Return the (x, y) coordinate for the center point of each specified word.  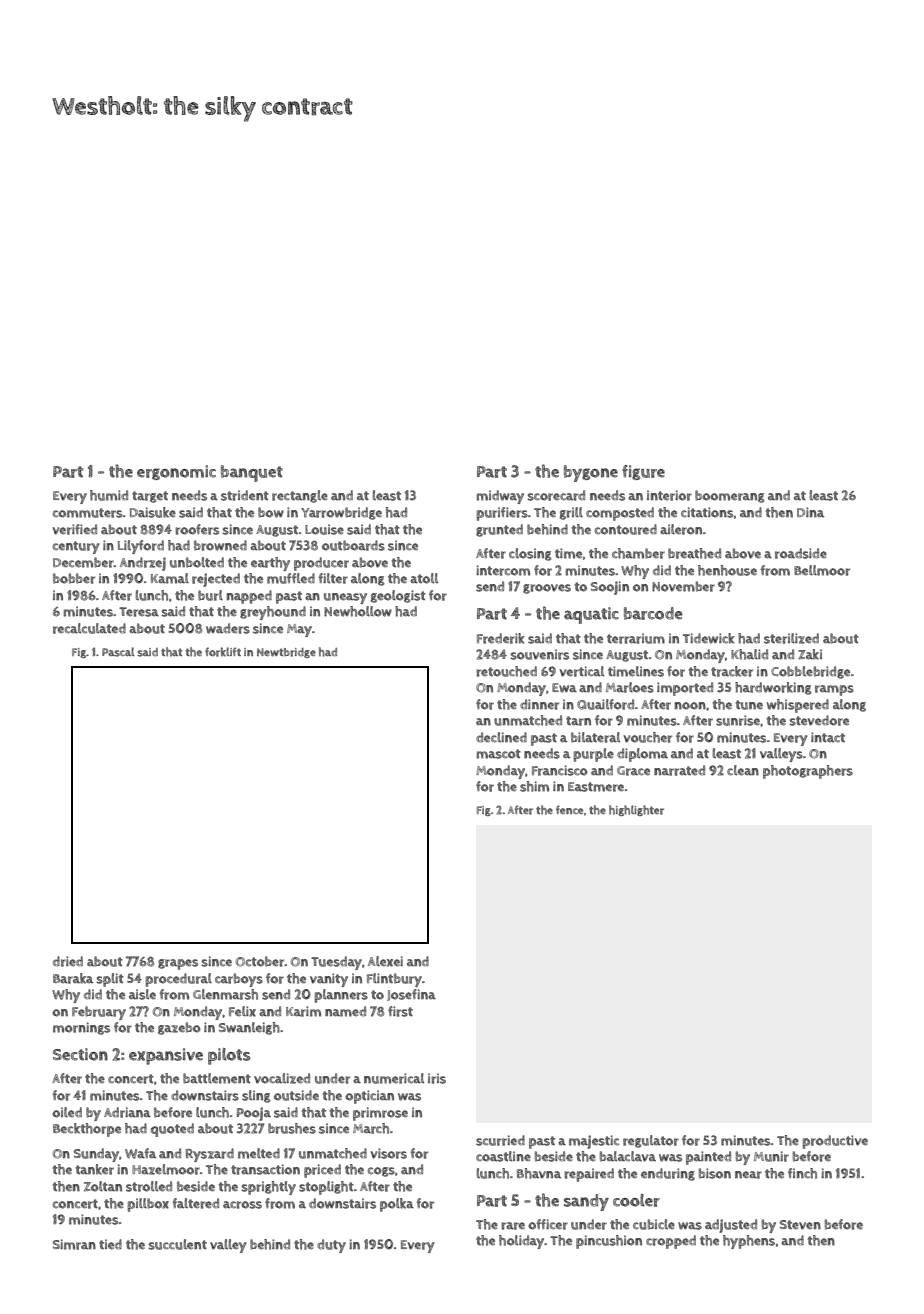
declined (501, 737)
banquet (252, 473)
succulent (177, 1244)
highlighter (636, 810)
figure (643, 472)
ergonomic (176, 472)
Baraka (73, 978)
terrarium (636, 638)
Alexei (385, 961)
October (260, 961)
